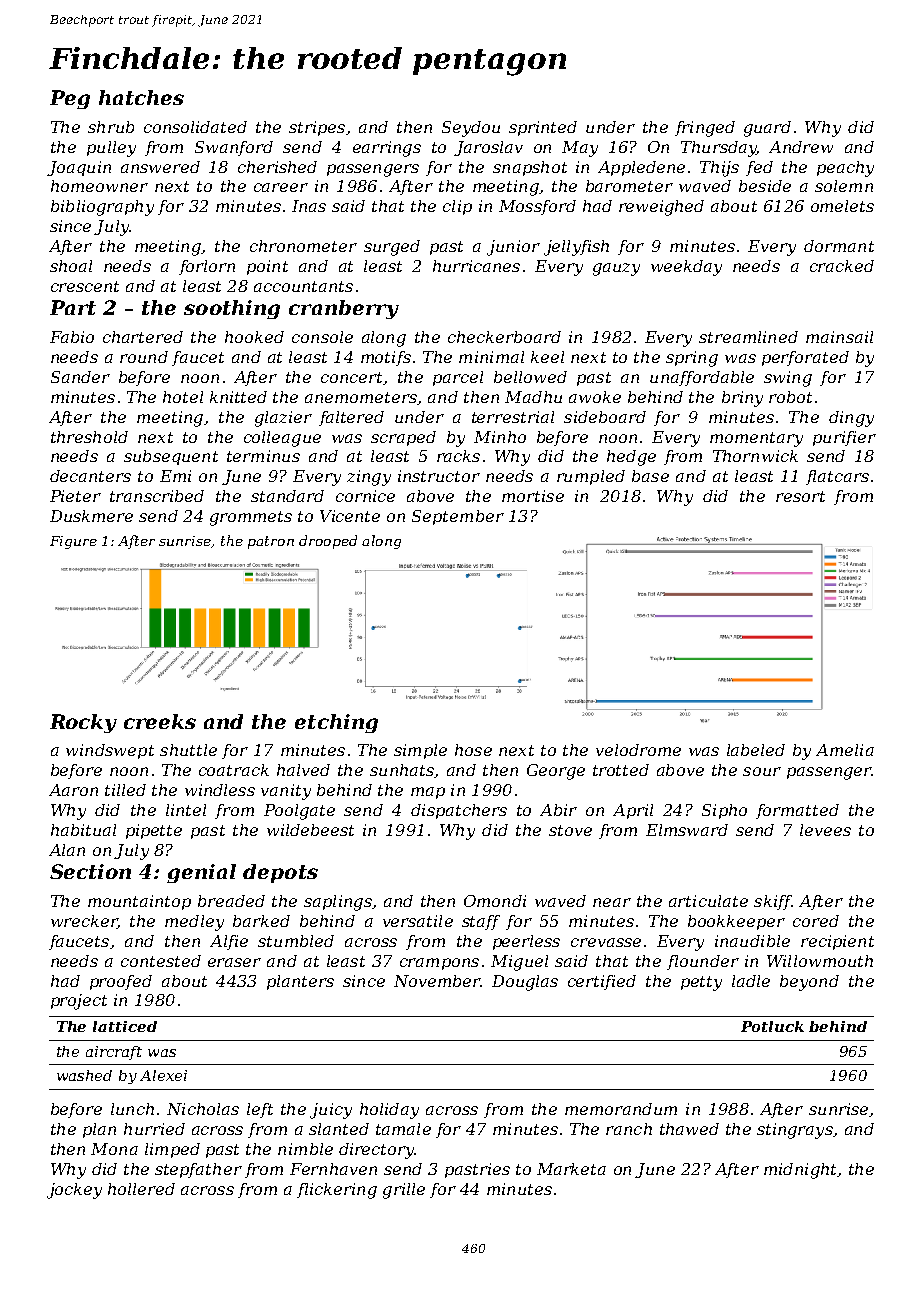  I want to click on flickering, so click(337, 1191).
